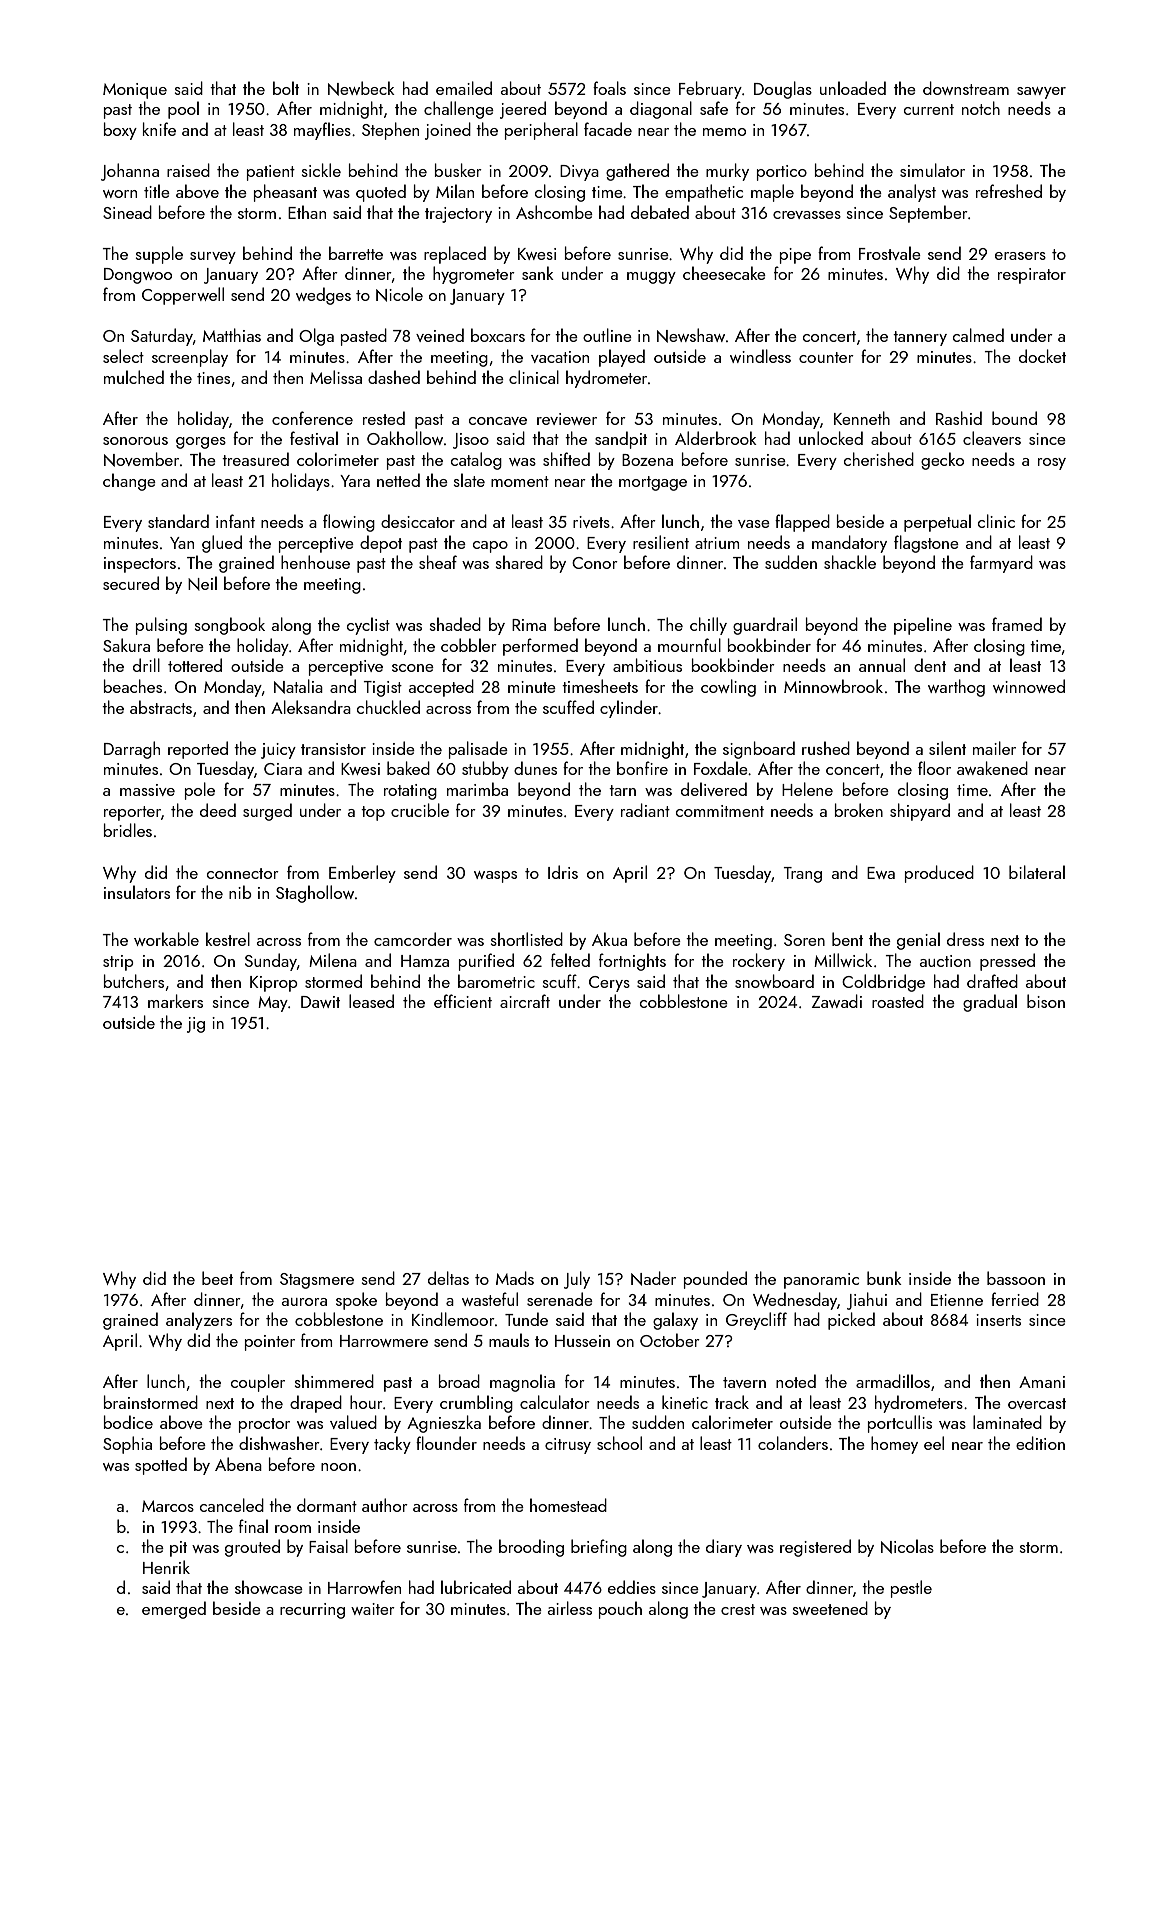  I want to click on Wednesday, so click(795, 1301).
